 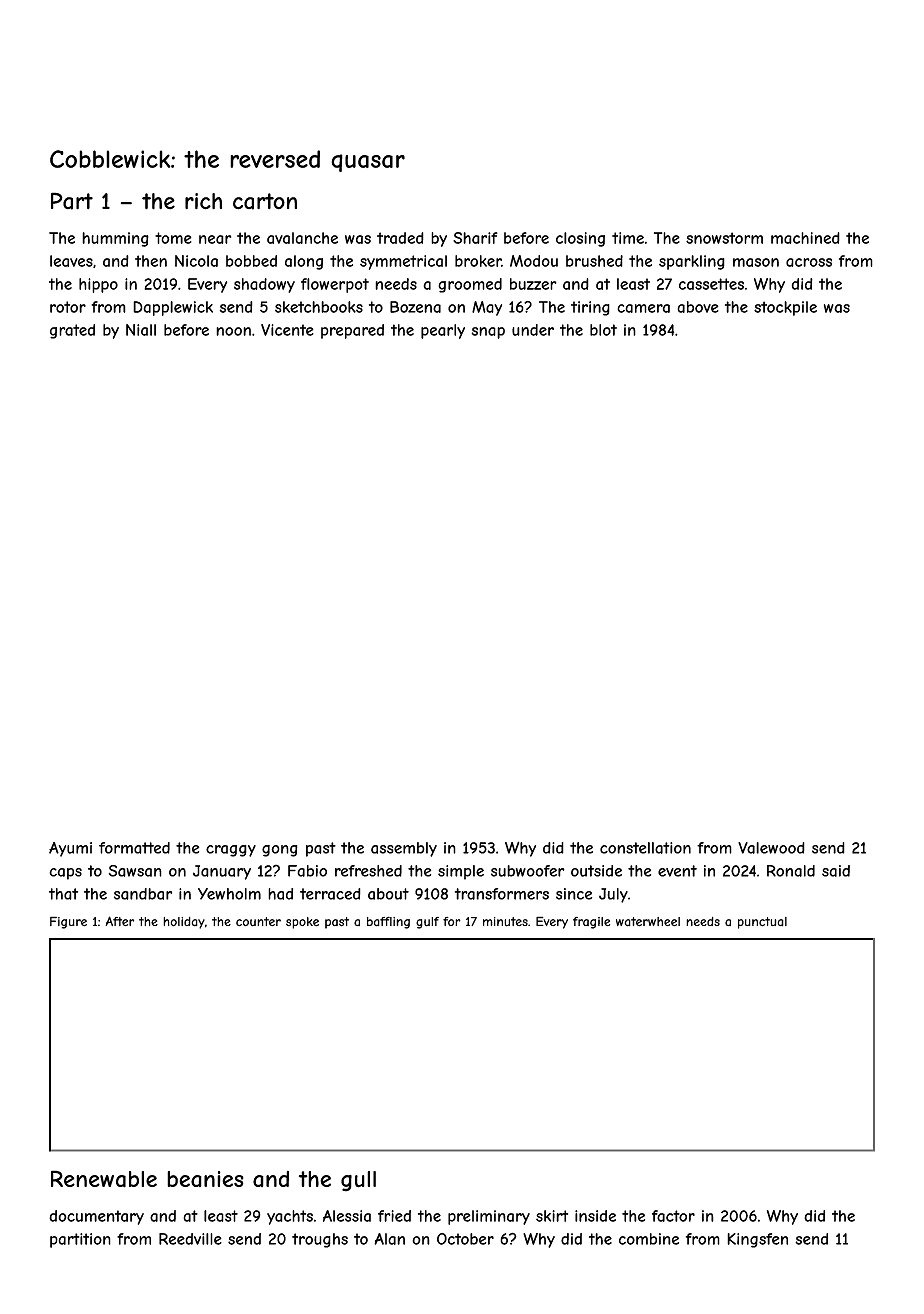 I want to click on formatted, so click(x=134, y=848).
